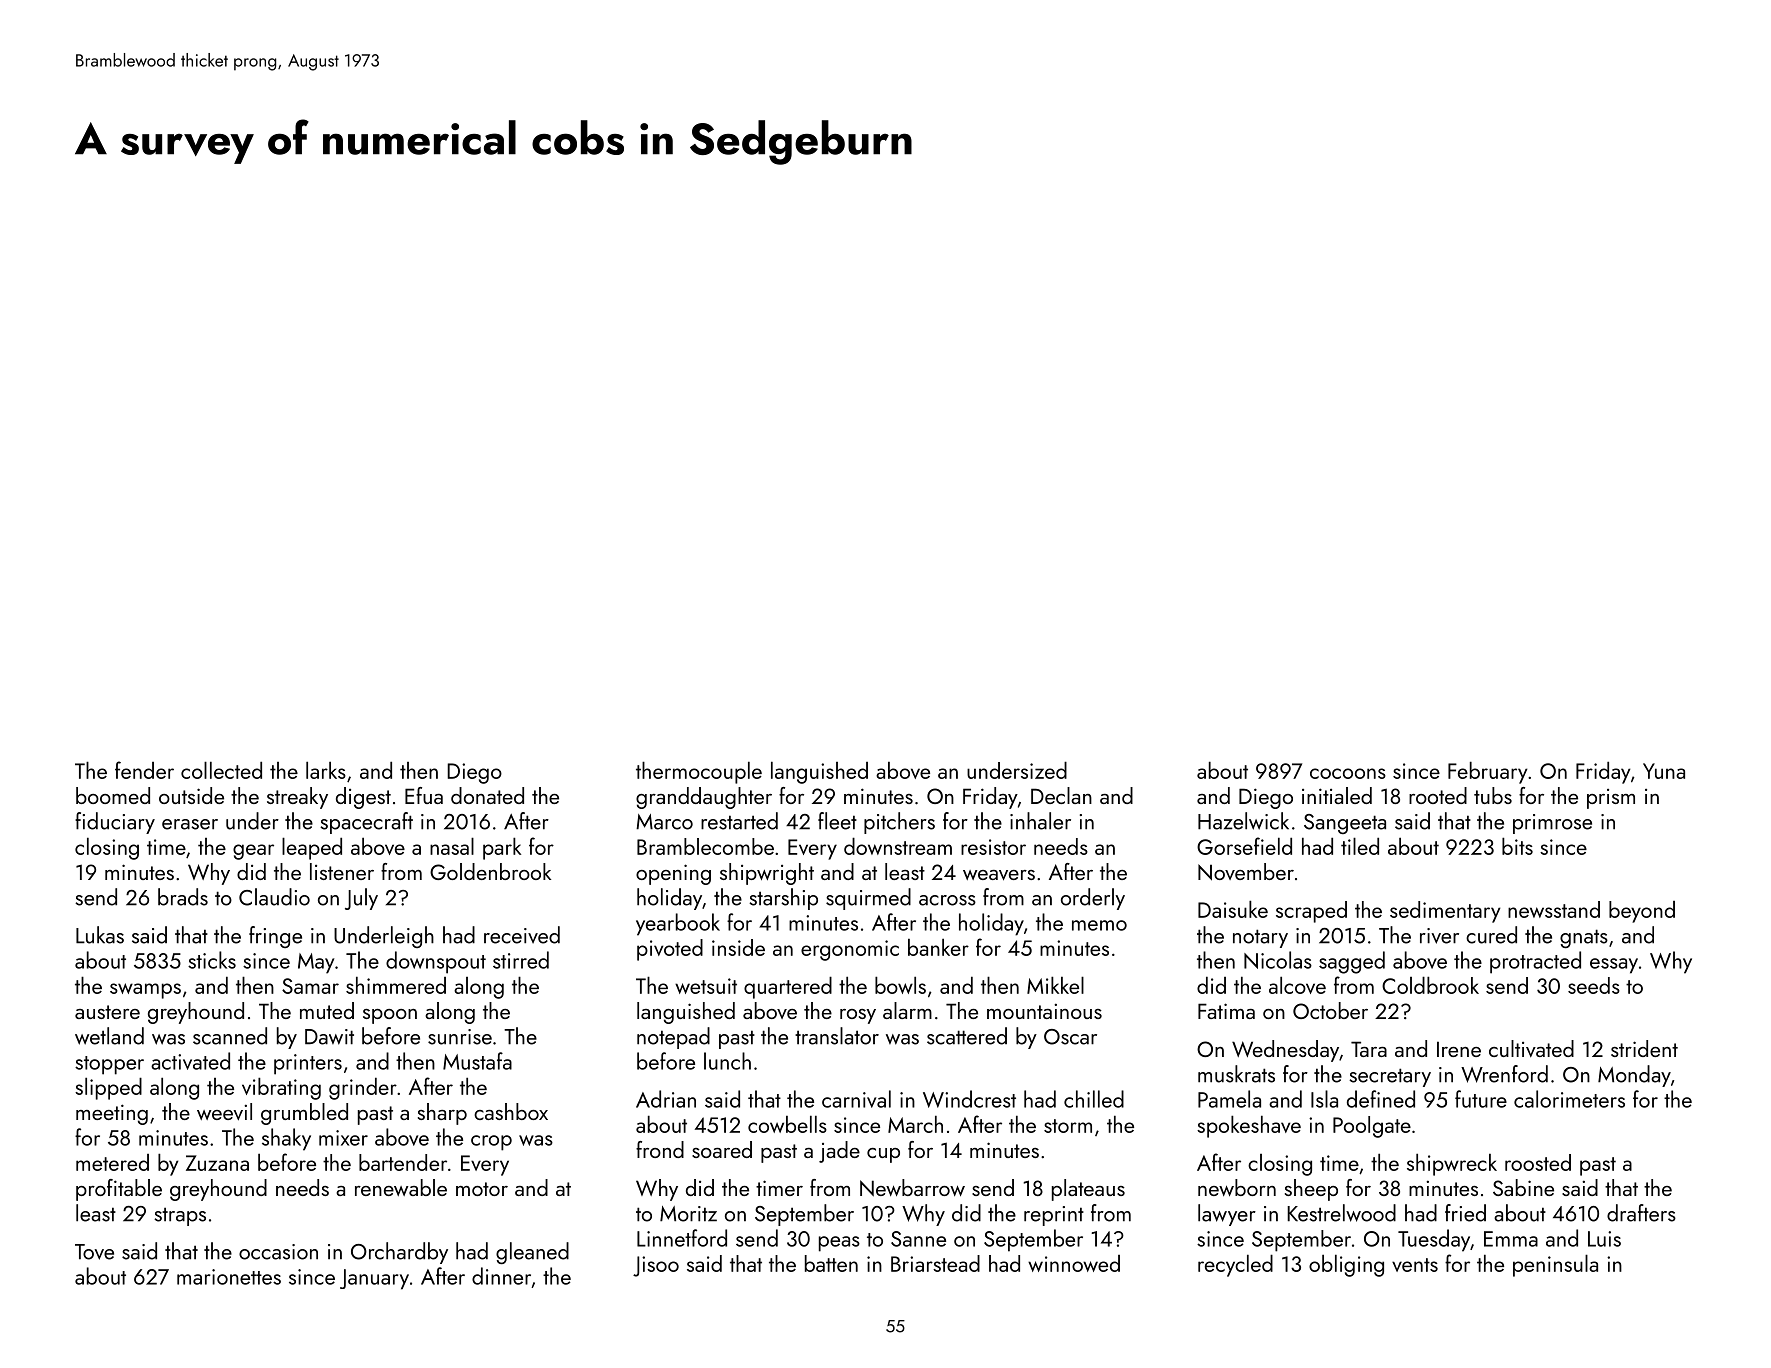  What do you see at coordinates (1555, 1265) in the document?
I see `peninsula` at bounding box center [1555, 1265].
